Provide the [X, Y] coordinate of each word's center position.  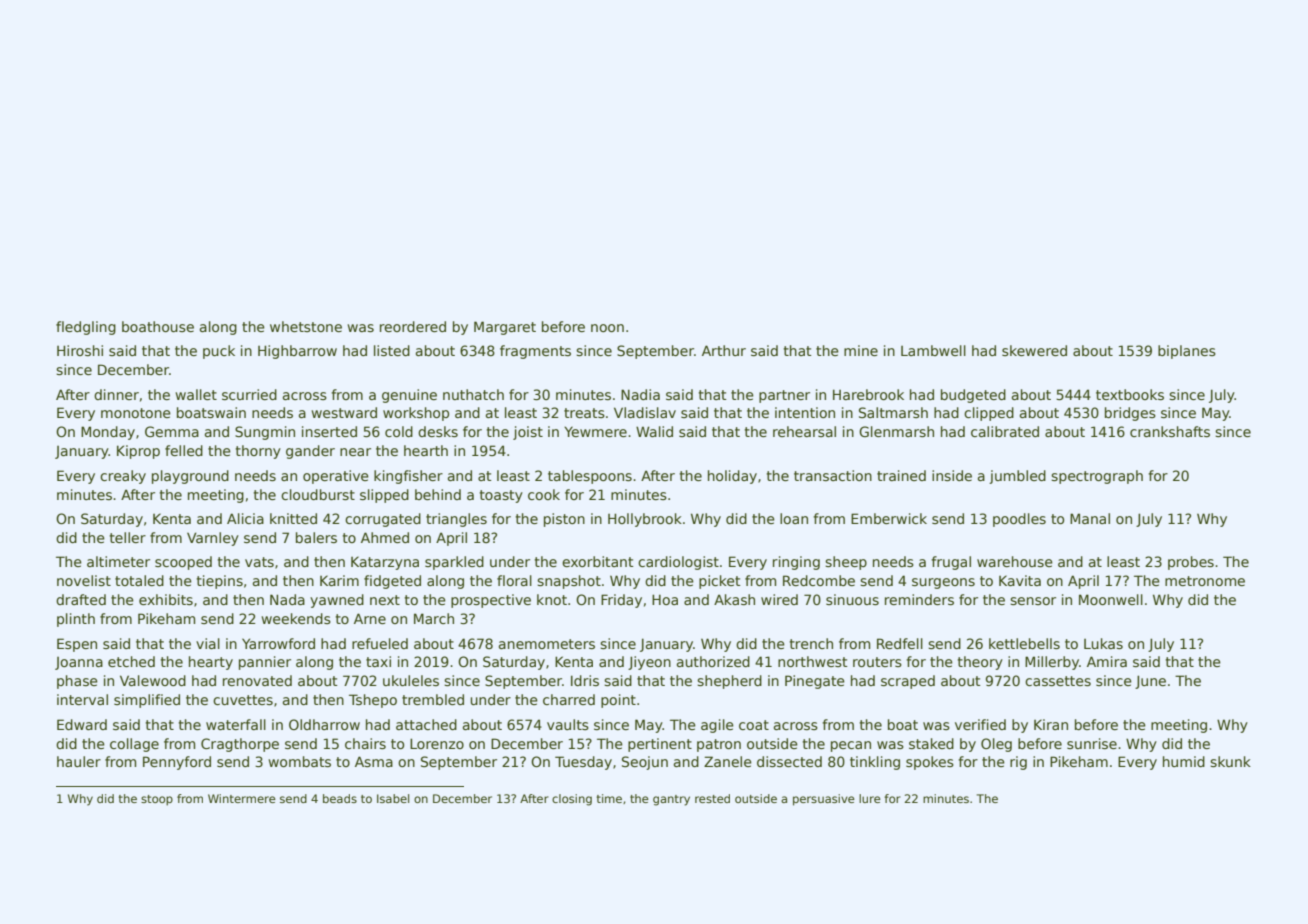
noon [607, 328]
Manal [1090, 518]
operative [336, 477]
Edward [82, 724]
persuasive [824, 800]
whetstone [306, 326]
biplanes [1187, 352]
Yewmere [595, 432]
